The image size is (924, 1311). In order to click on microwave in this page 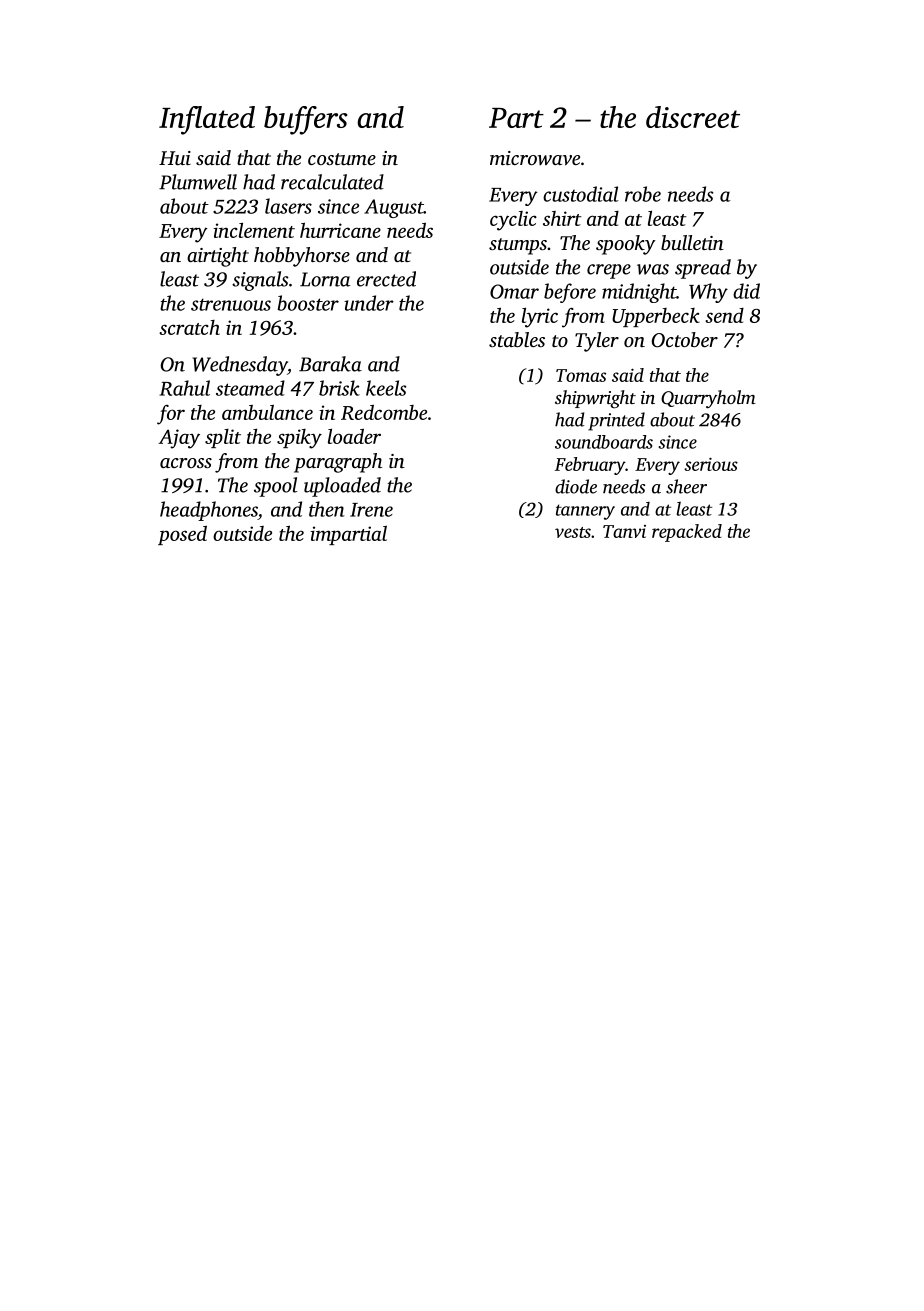, I will do `click(535, 158)`.
